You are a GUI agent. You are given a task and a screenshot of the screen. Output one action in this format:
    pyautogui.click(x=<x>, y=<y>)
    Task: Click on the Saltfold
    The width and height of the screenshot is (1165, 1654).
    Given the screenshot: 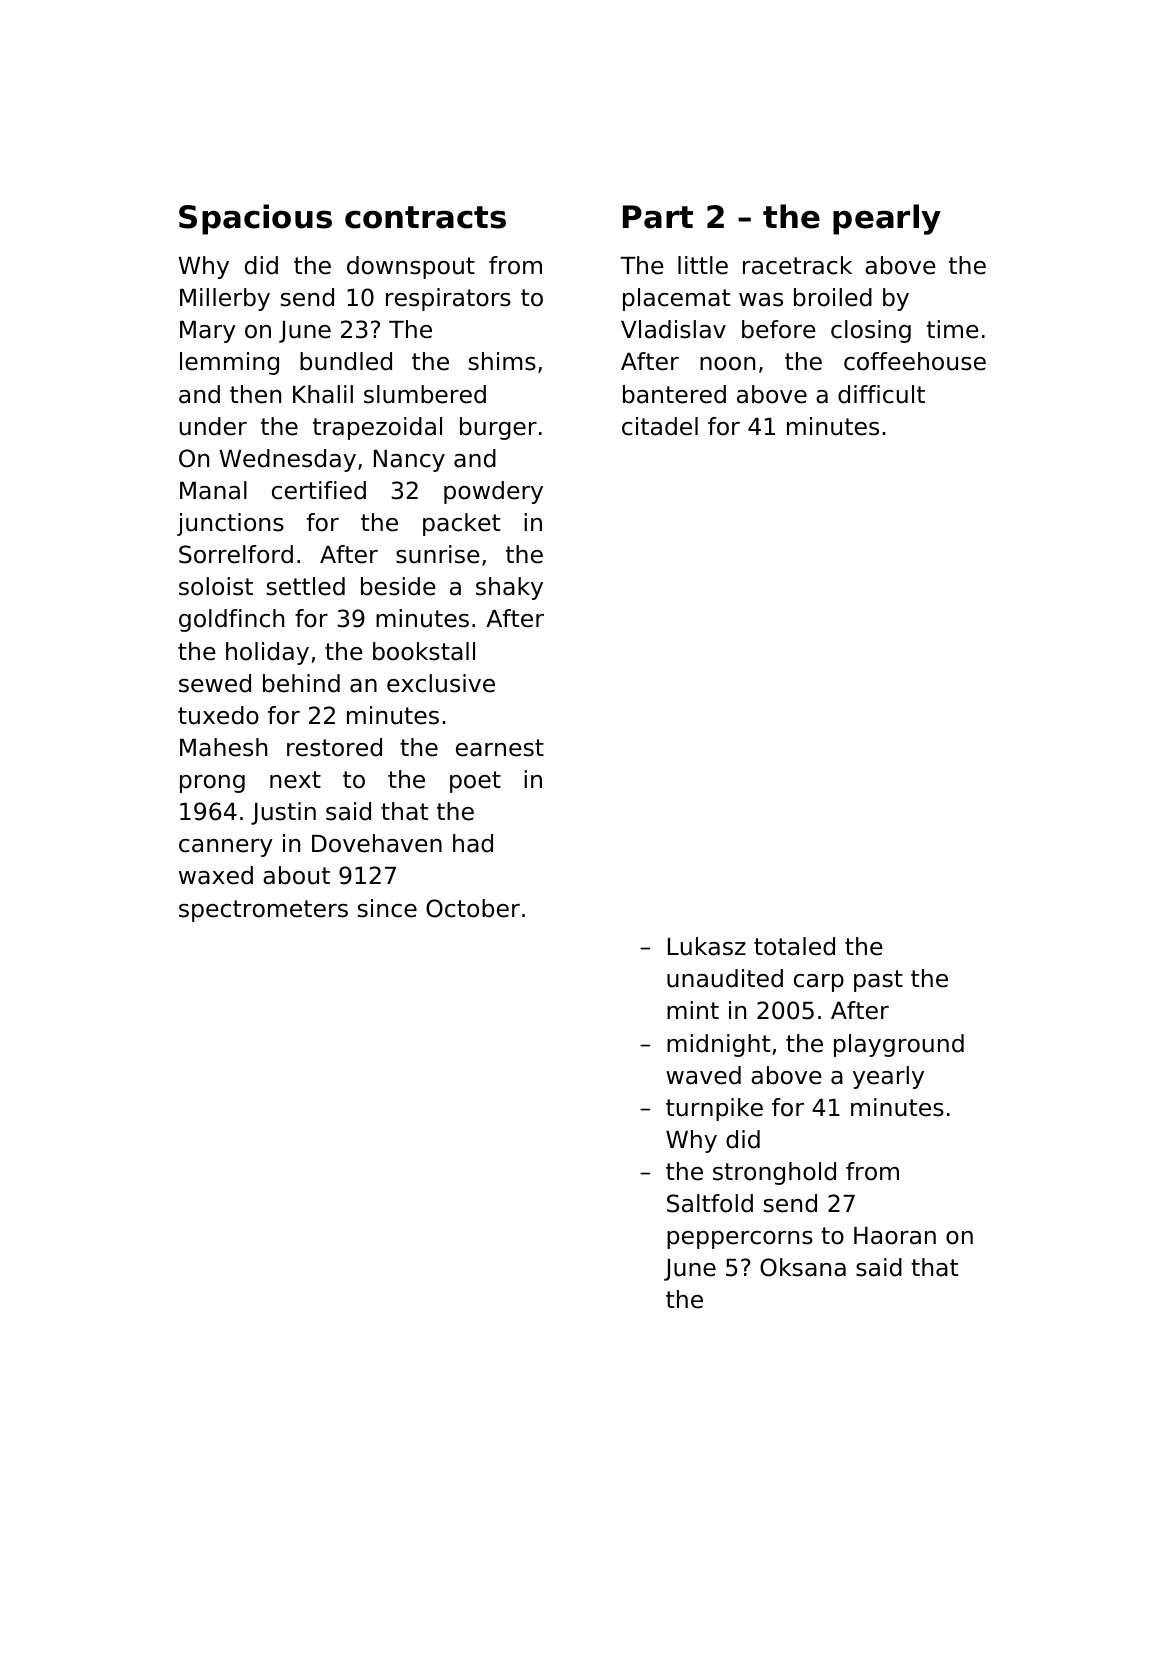 What is the action you would take?
    pyautogui.click(x=710, y=1203)
